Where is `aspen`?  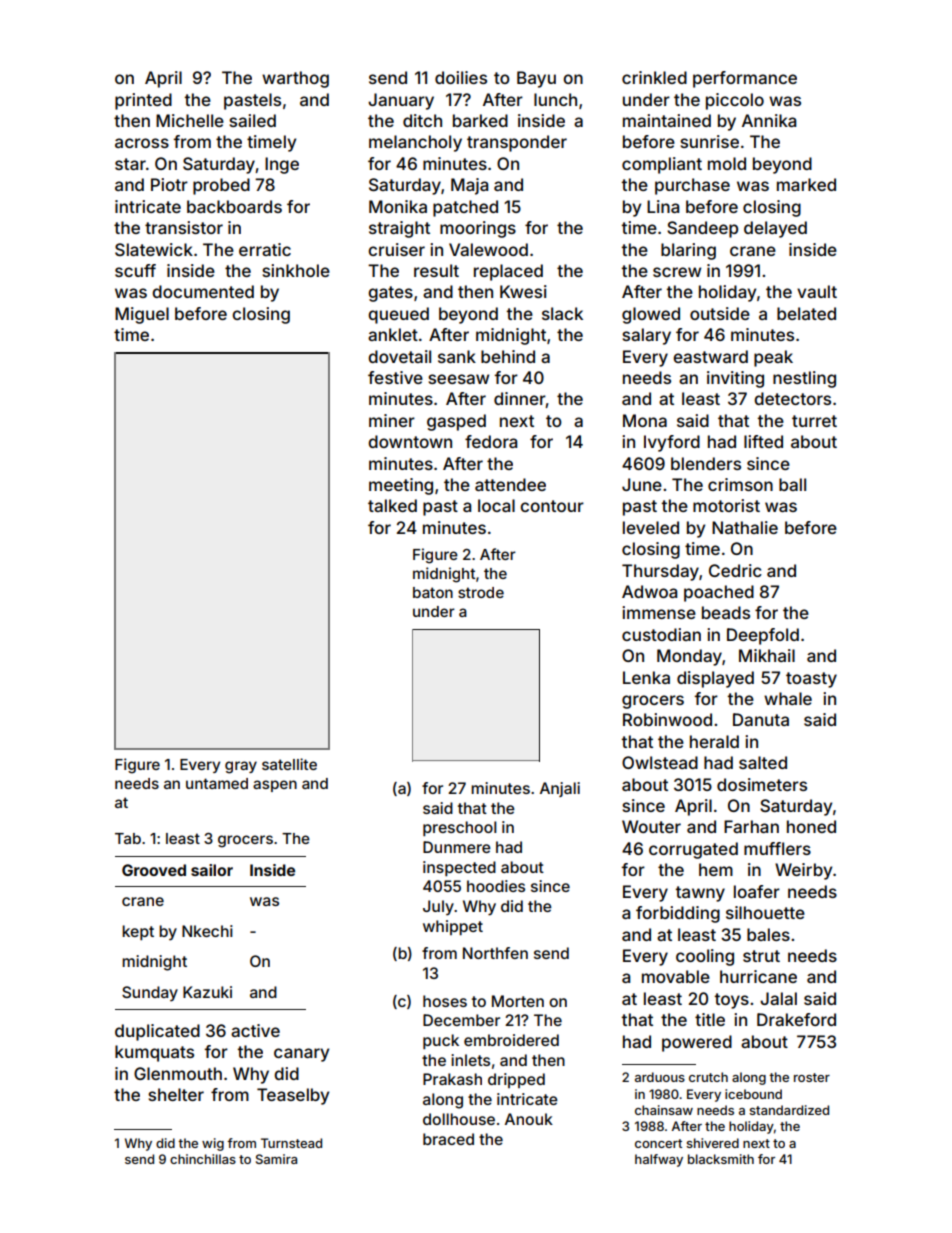
aspen is located at coordinates (275, 786).
